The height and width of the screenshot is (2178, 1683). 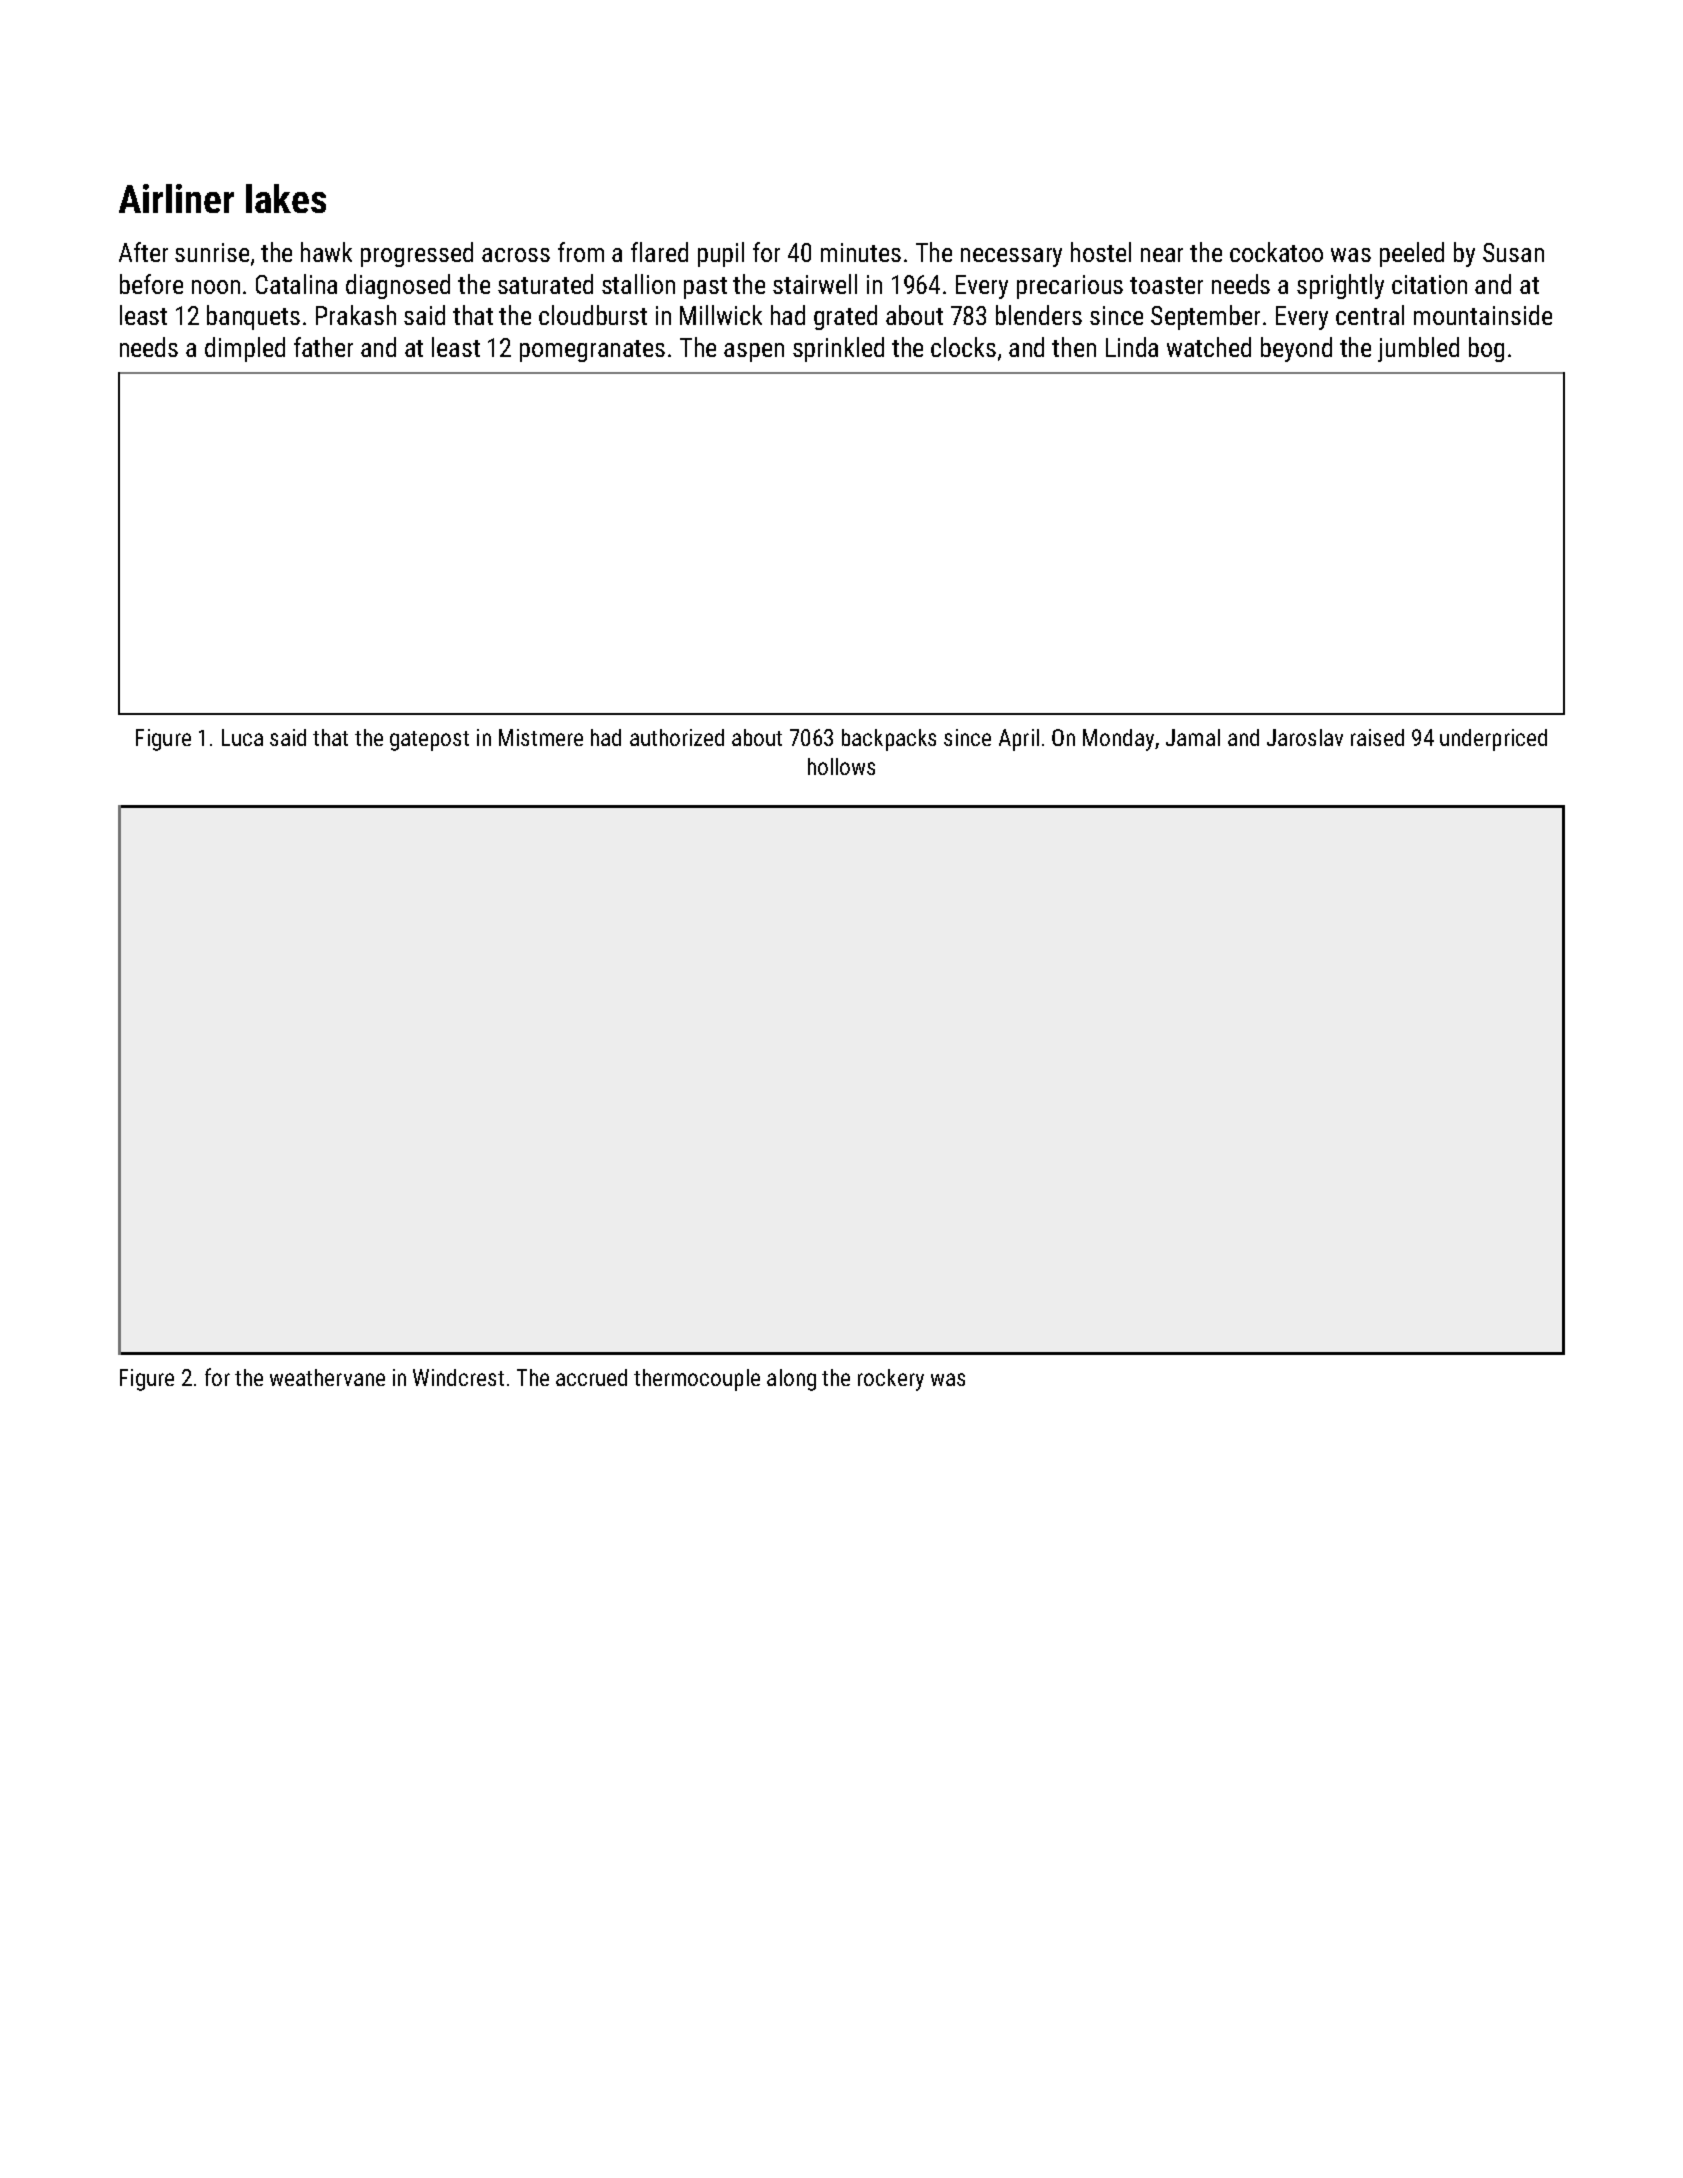 What do you see at coordinates (1193, 737) in the screenshot?
I see `Jamal` at bounding box center [1193, 737].
